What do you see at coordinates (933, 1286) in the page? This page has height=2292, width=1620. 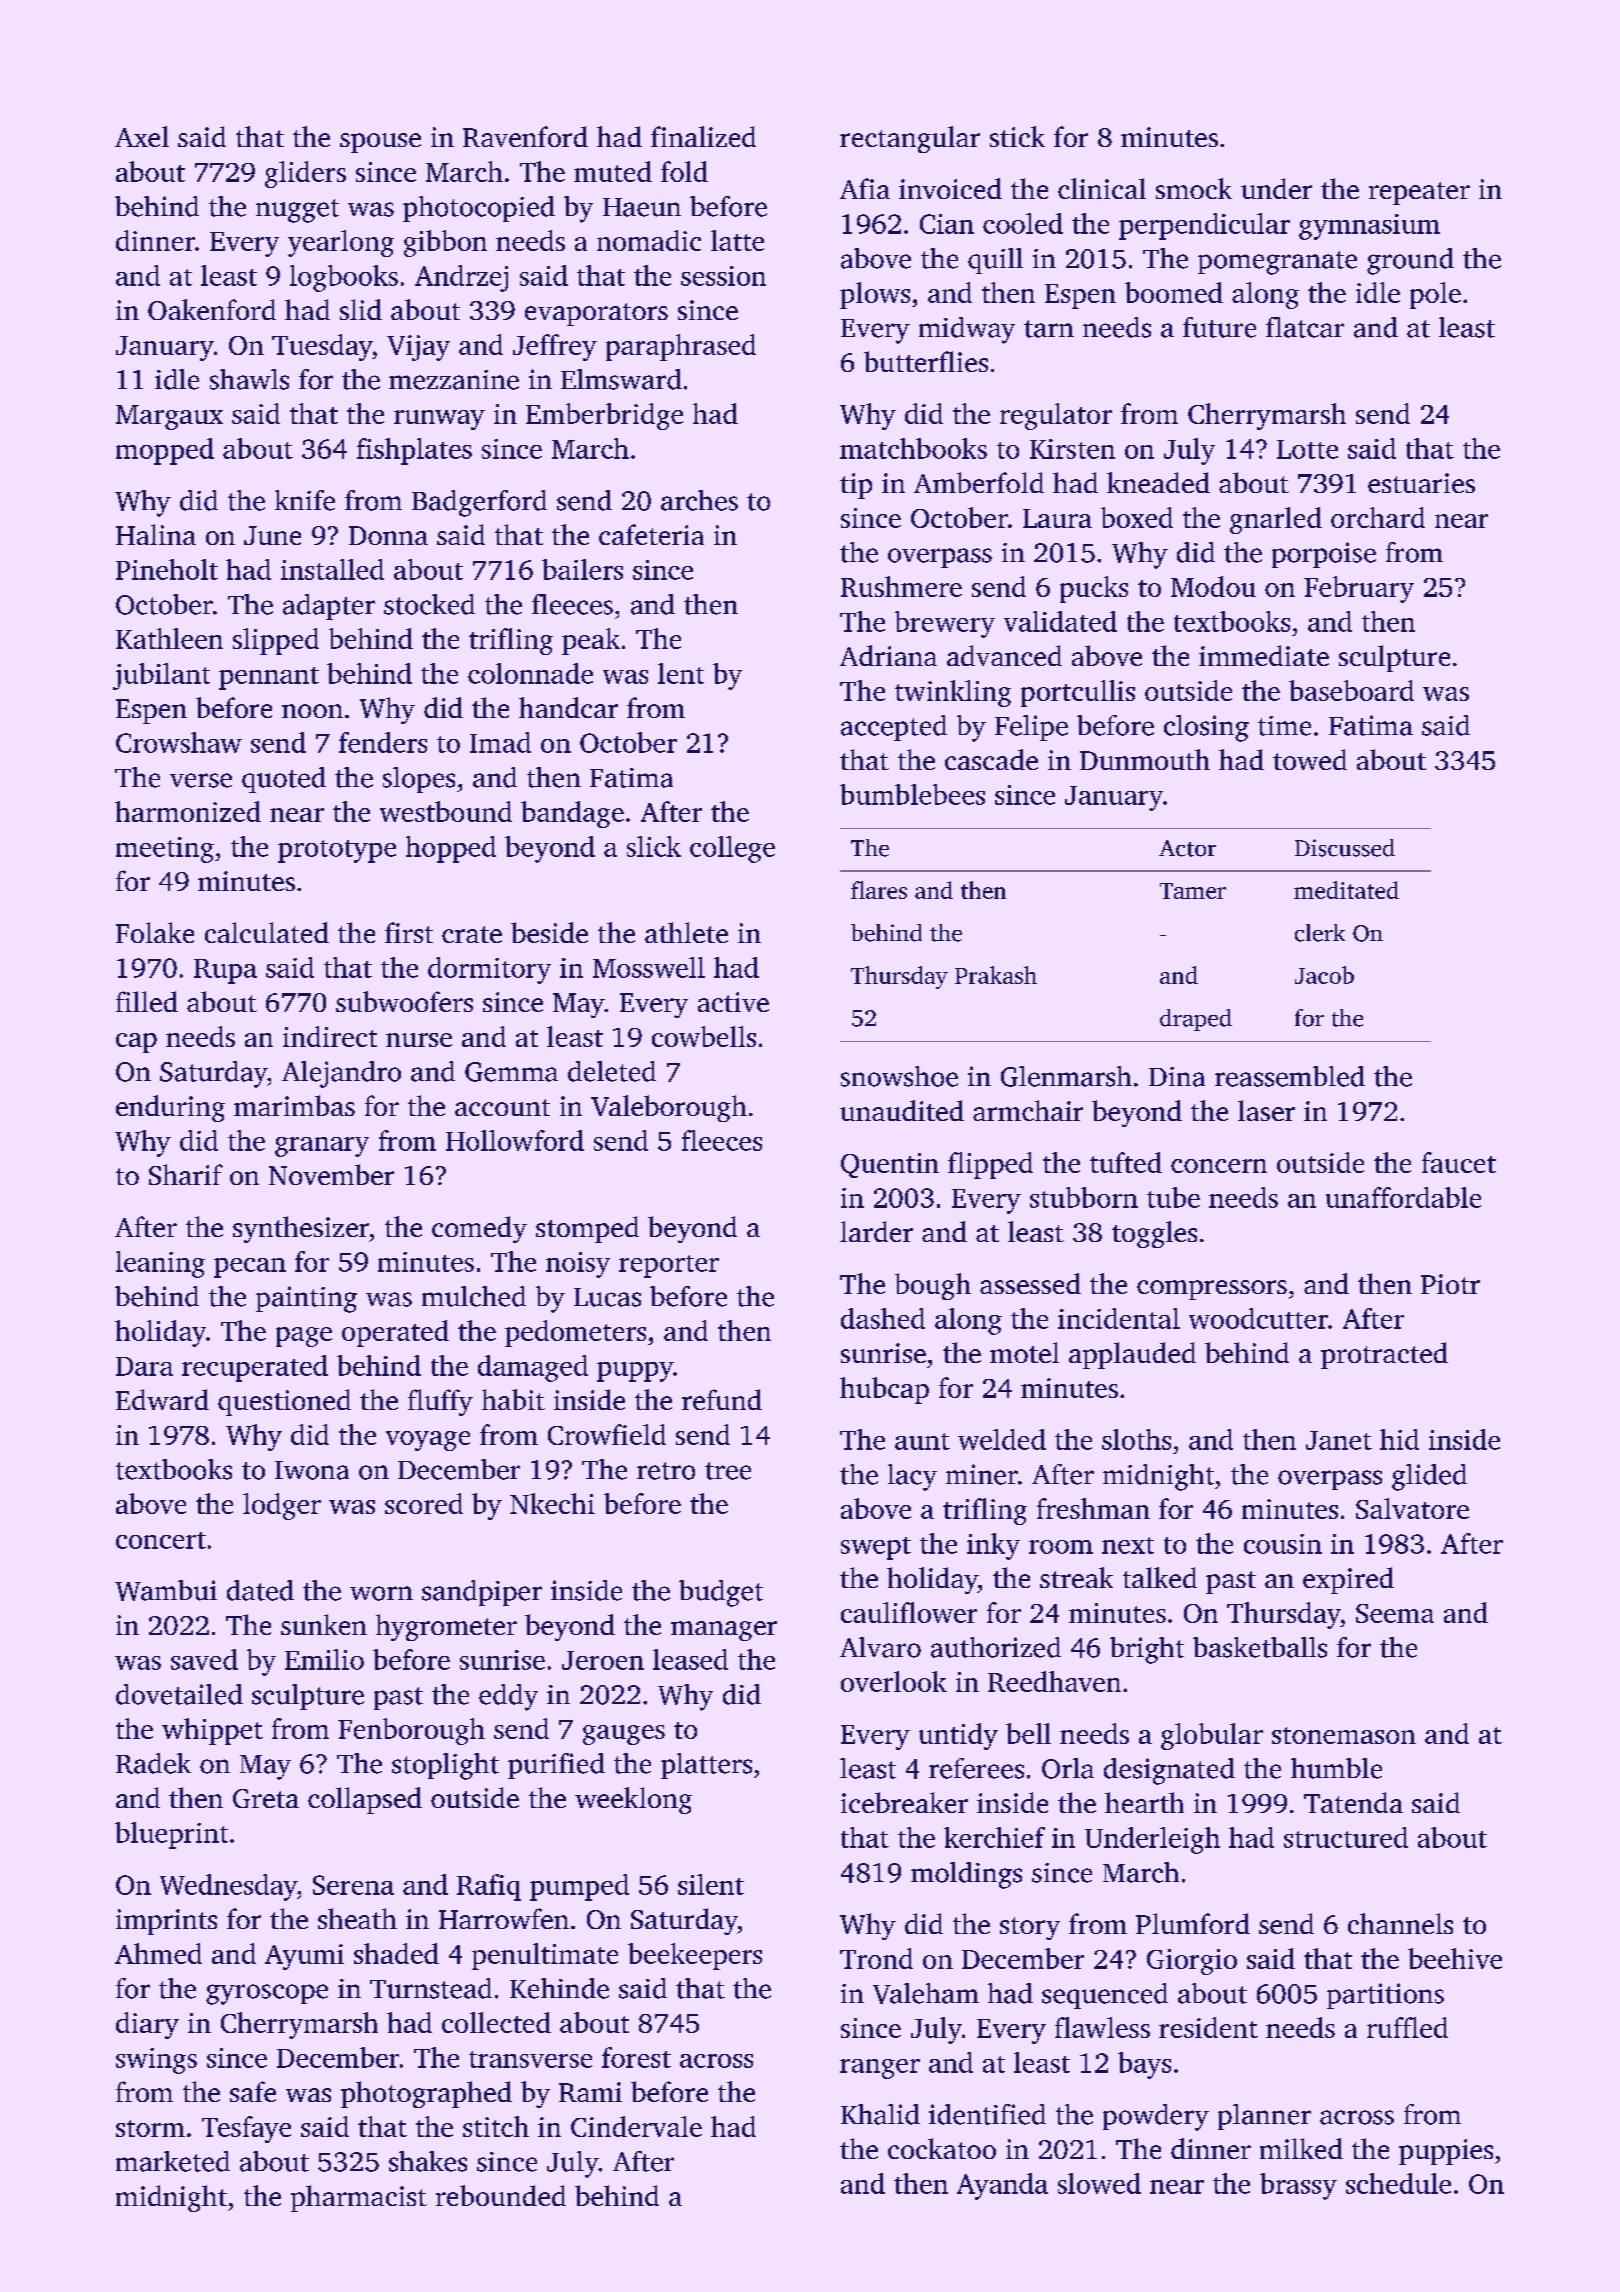 I see `bough` at bounding box center [933, 1286].
